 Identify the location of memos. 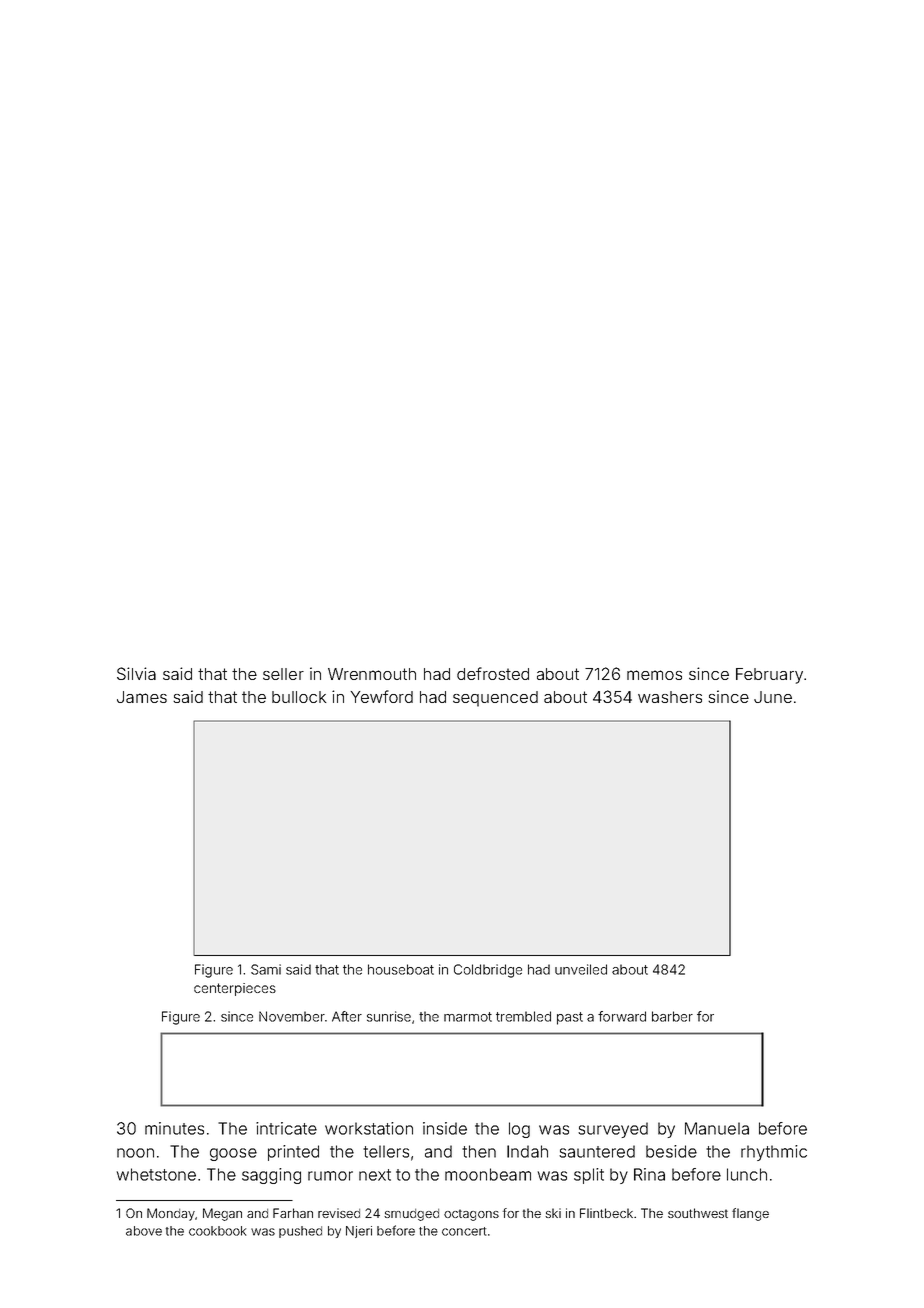
(654, 675).
